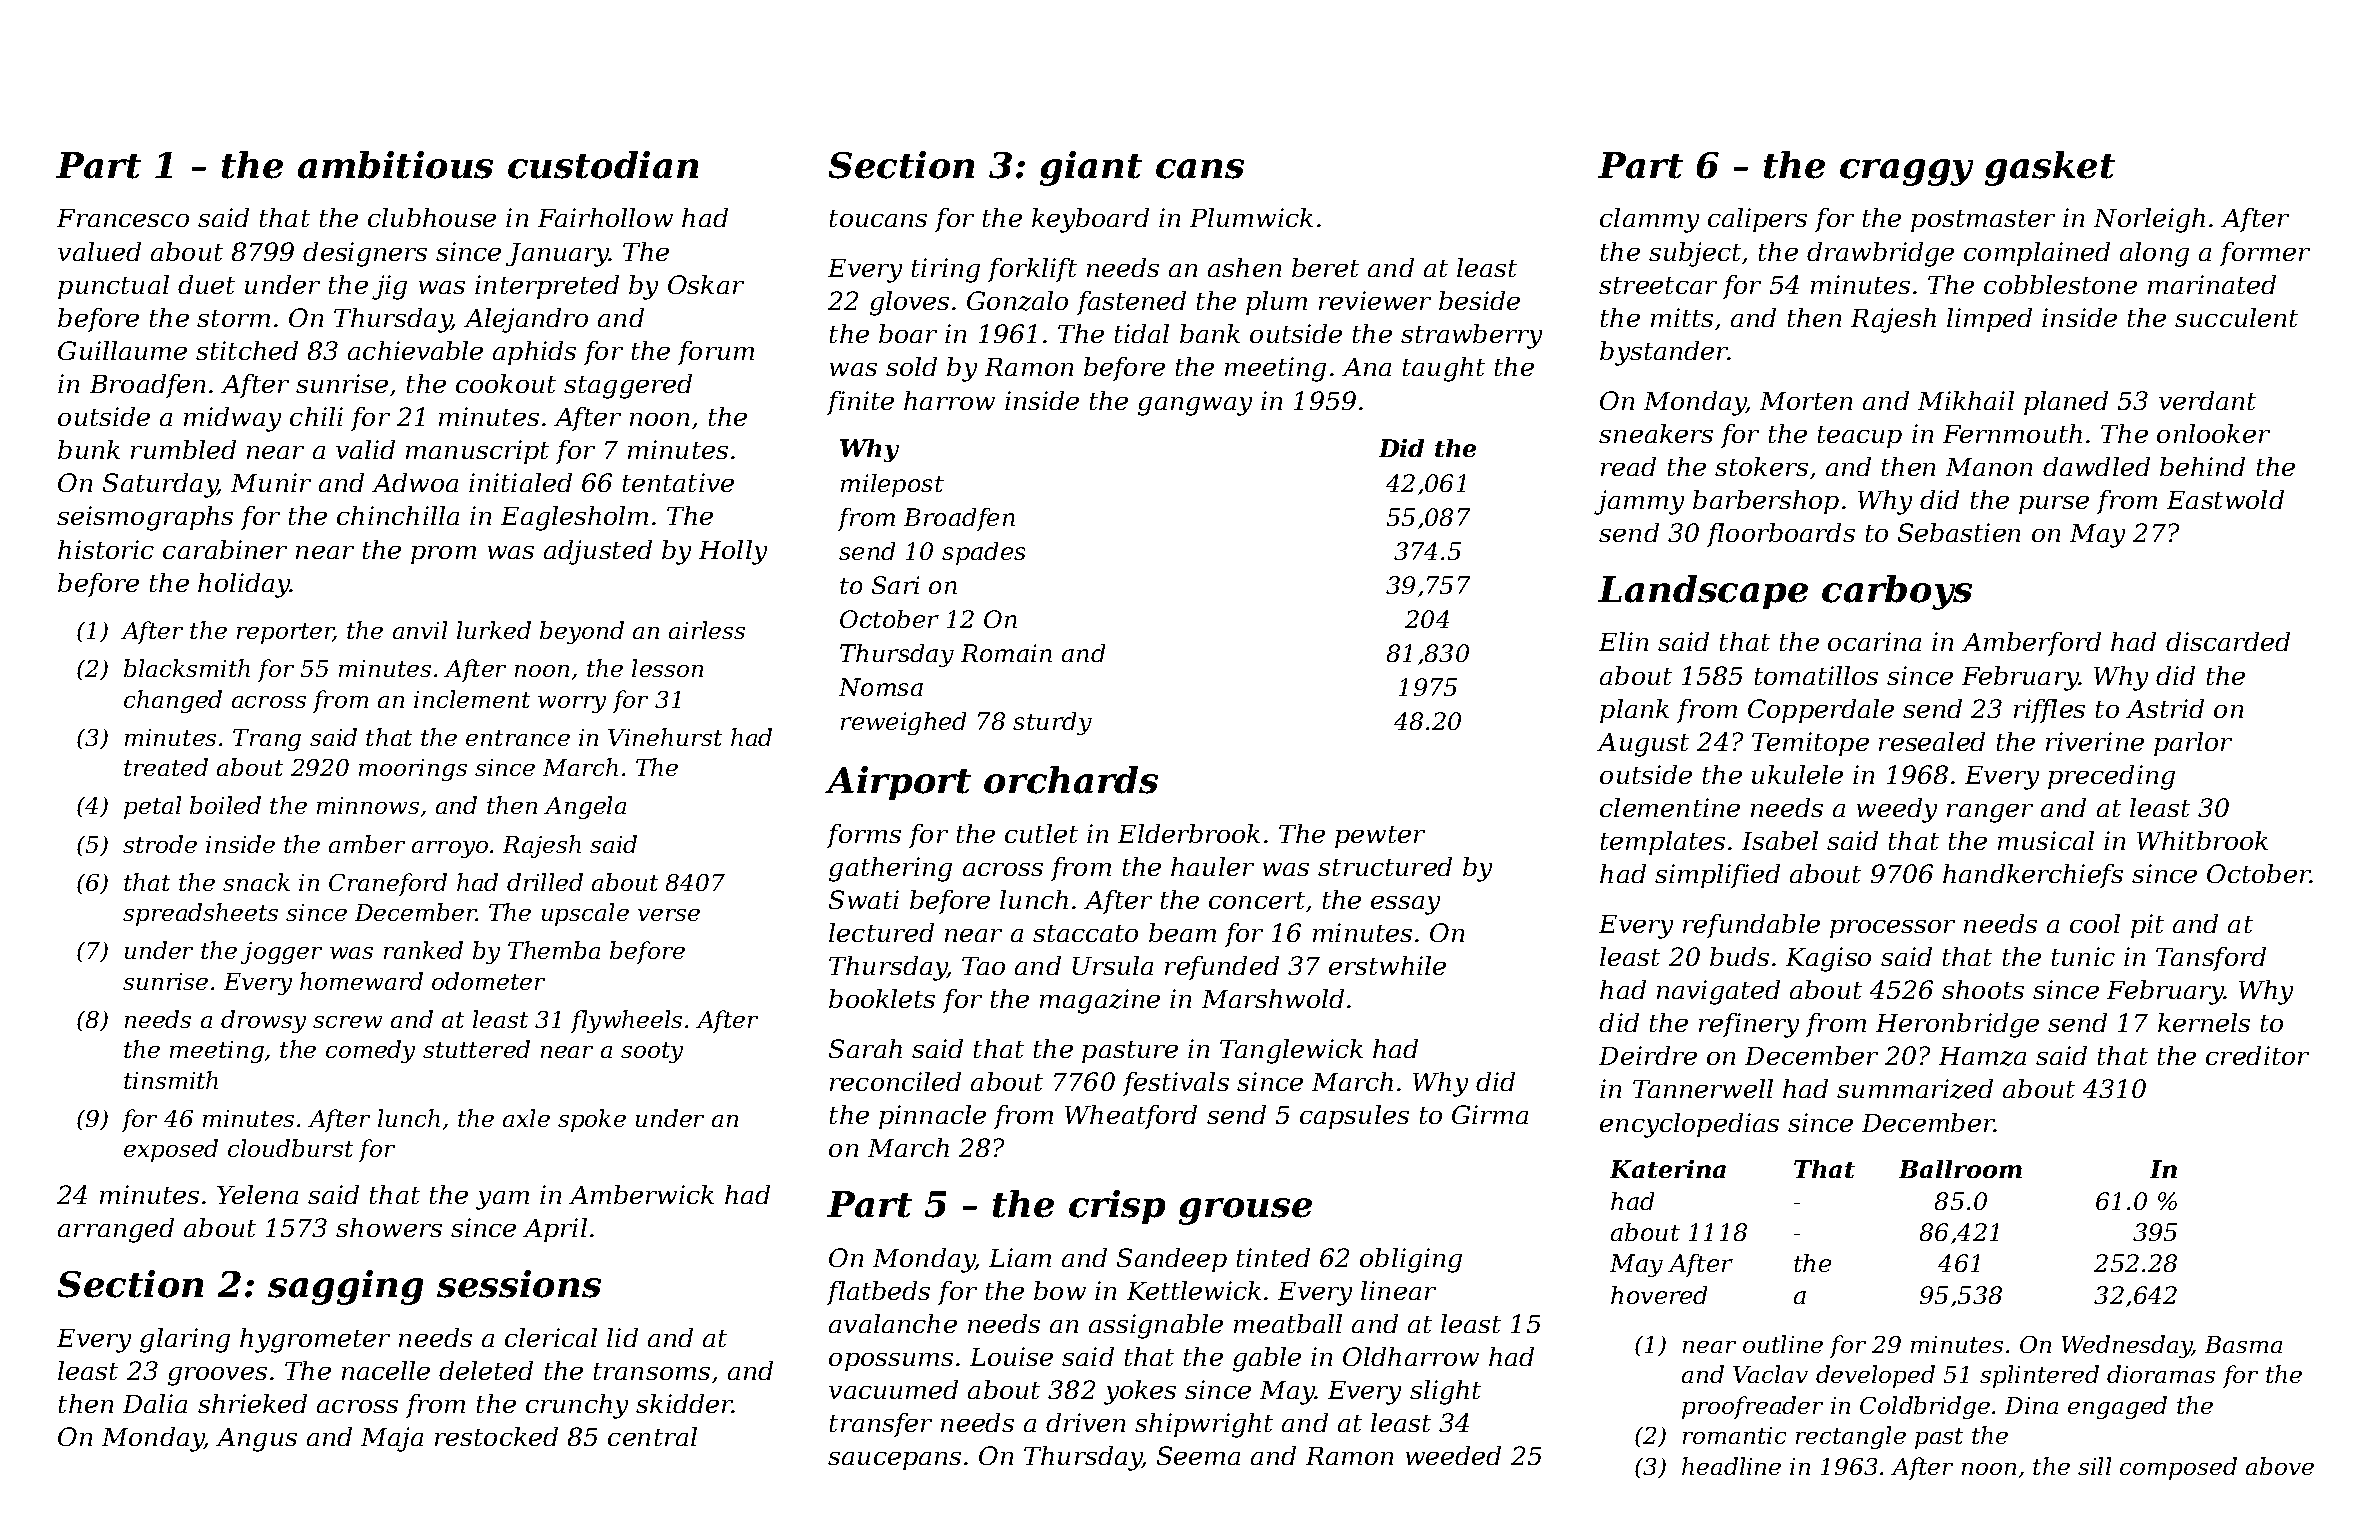 This document has height=1540, width=2380. What do you see at coordinates (1212, 866) in the document?
I see `hauler` at bounding box center [1212, 866].
